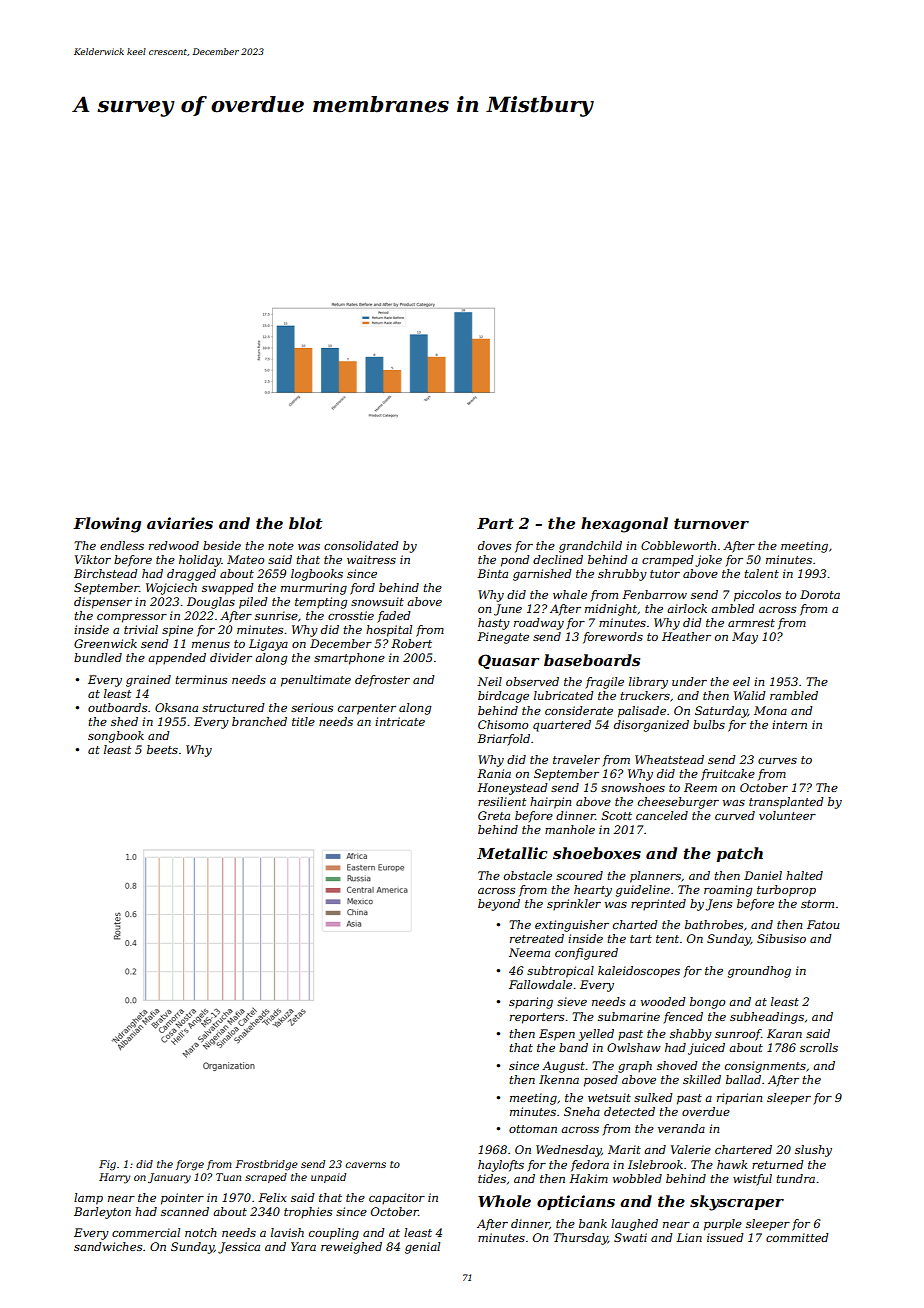 The width and height of the document is (924, 1308). I want to click on branched, so click(259, 721).
